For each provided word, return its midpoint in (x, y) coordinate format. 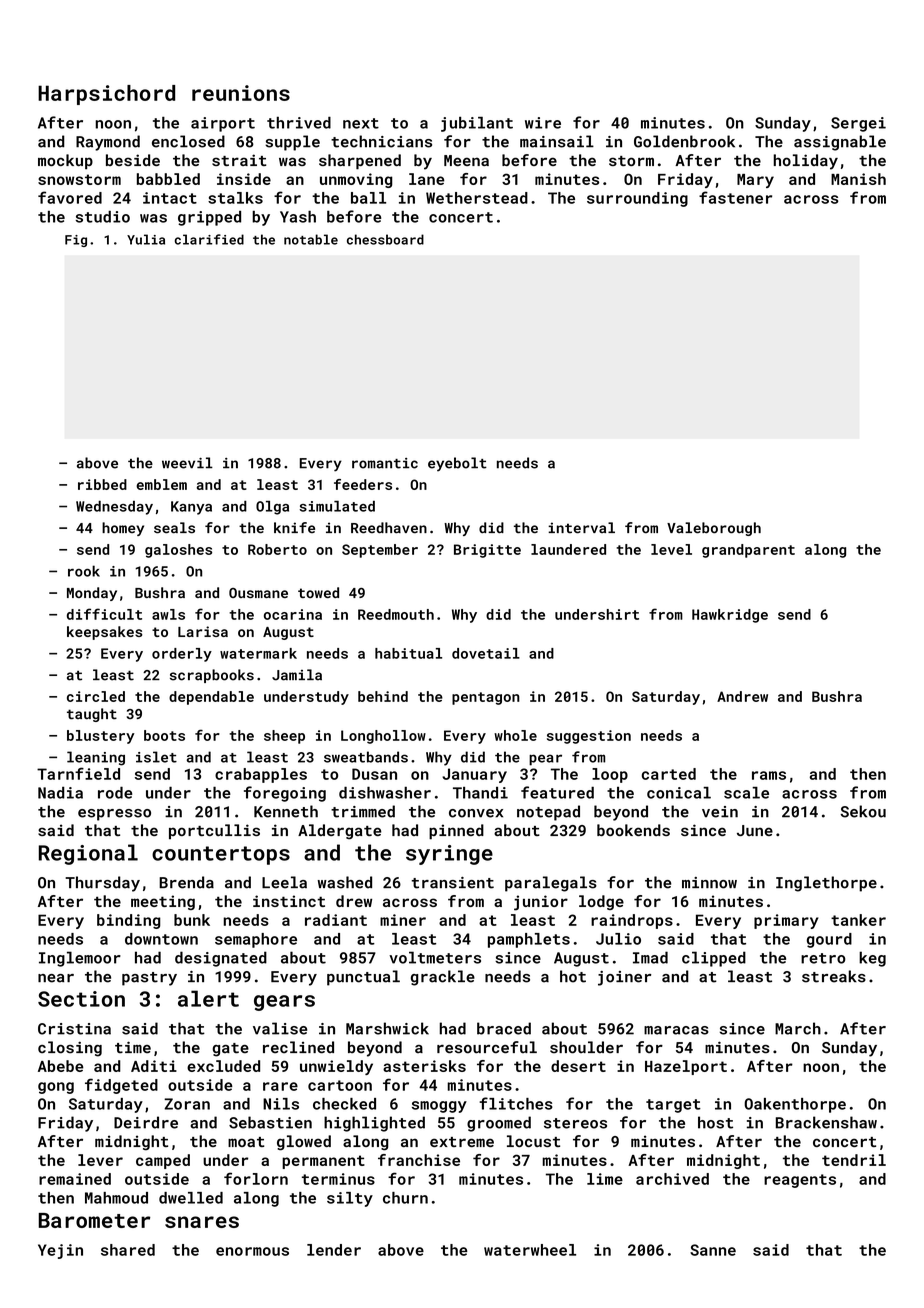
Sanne (713, 1250)
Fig (76, 241)
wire (543, 123)
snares (202, 1222)
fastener (735, 197)
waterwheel (530, 1250)
